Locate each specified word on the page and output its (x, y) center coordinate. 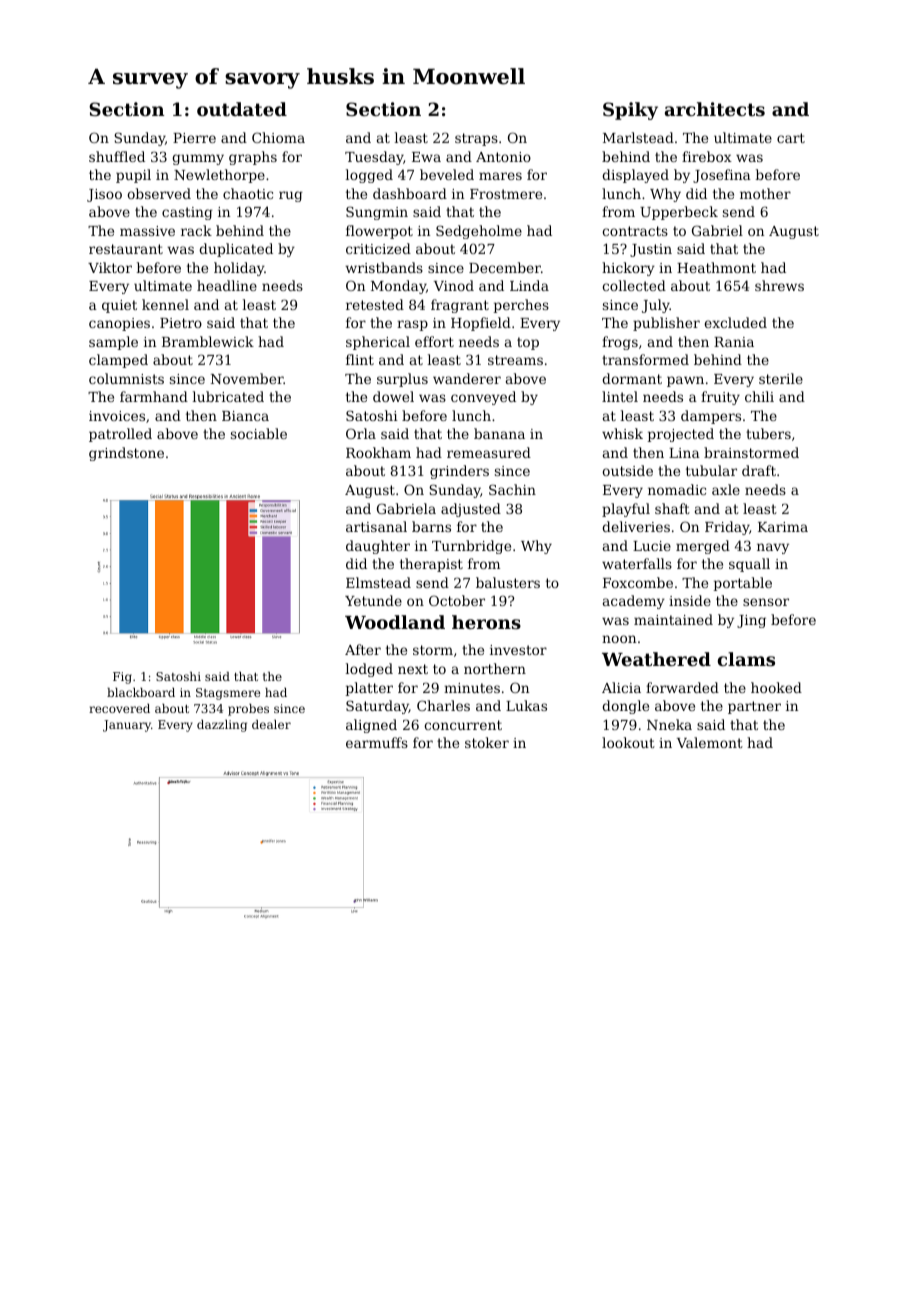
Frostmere (506, 194)
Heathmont (716, 267)
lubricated (228, 396)
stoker (487, 742)
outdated (242, 109)
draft (759, 470)
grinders (459, 472)
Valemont (710, 742)
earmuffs (377, 742)
